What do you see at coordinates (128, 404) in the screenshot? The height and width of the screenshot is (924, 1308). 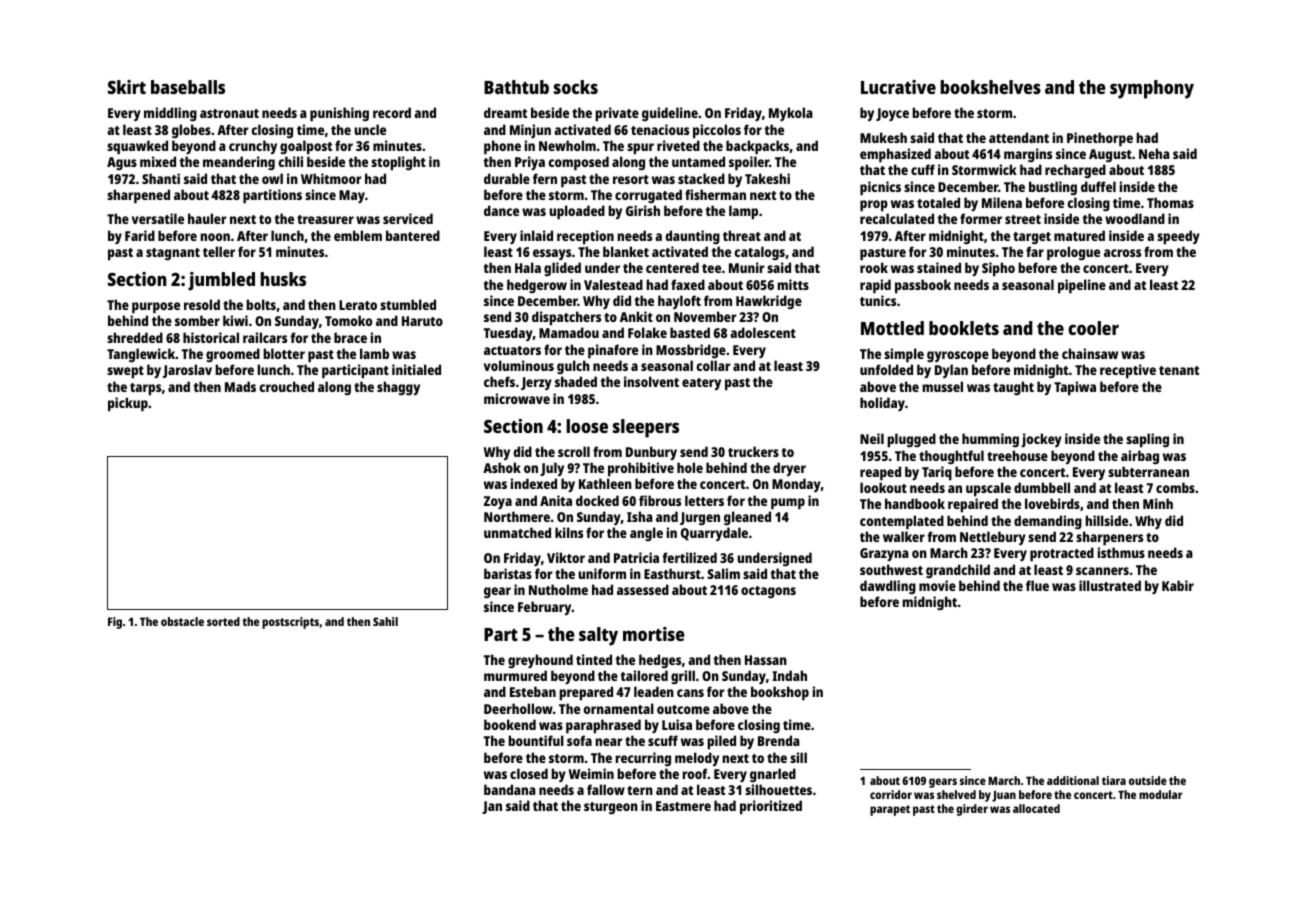 I see `pickup` at bounding box center [128, 404].
